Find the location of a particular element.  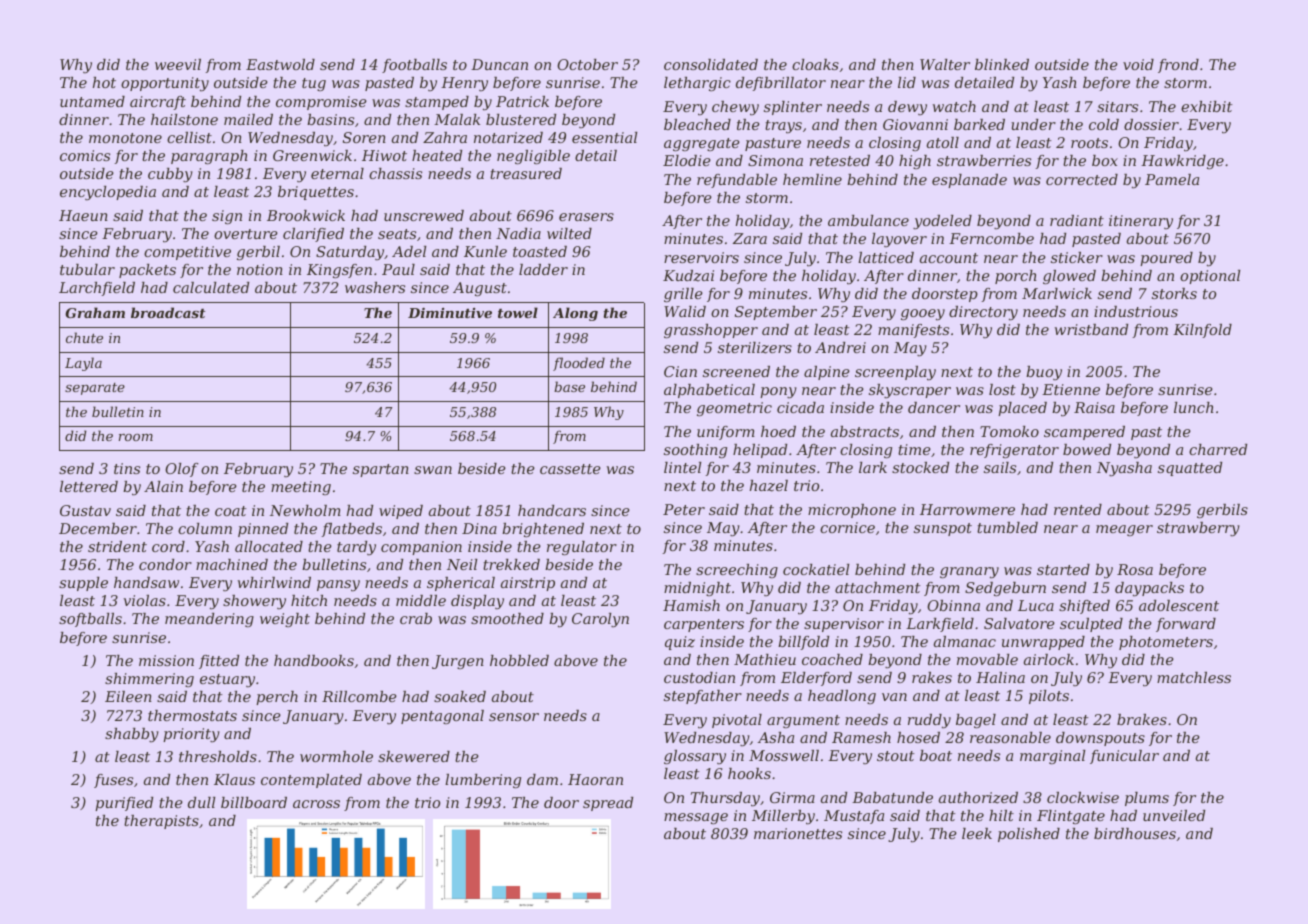

lunch is located at coordinates (1194, 407).
